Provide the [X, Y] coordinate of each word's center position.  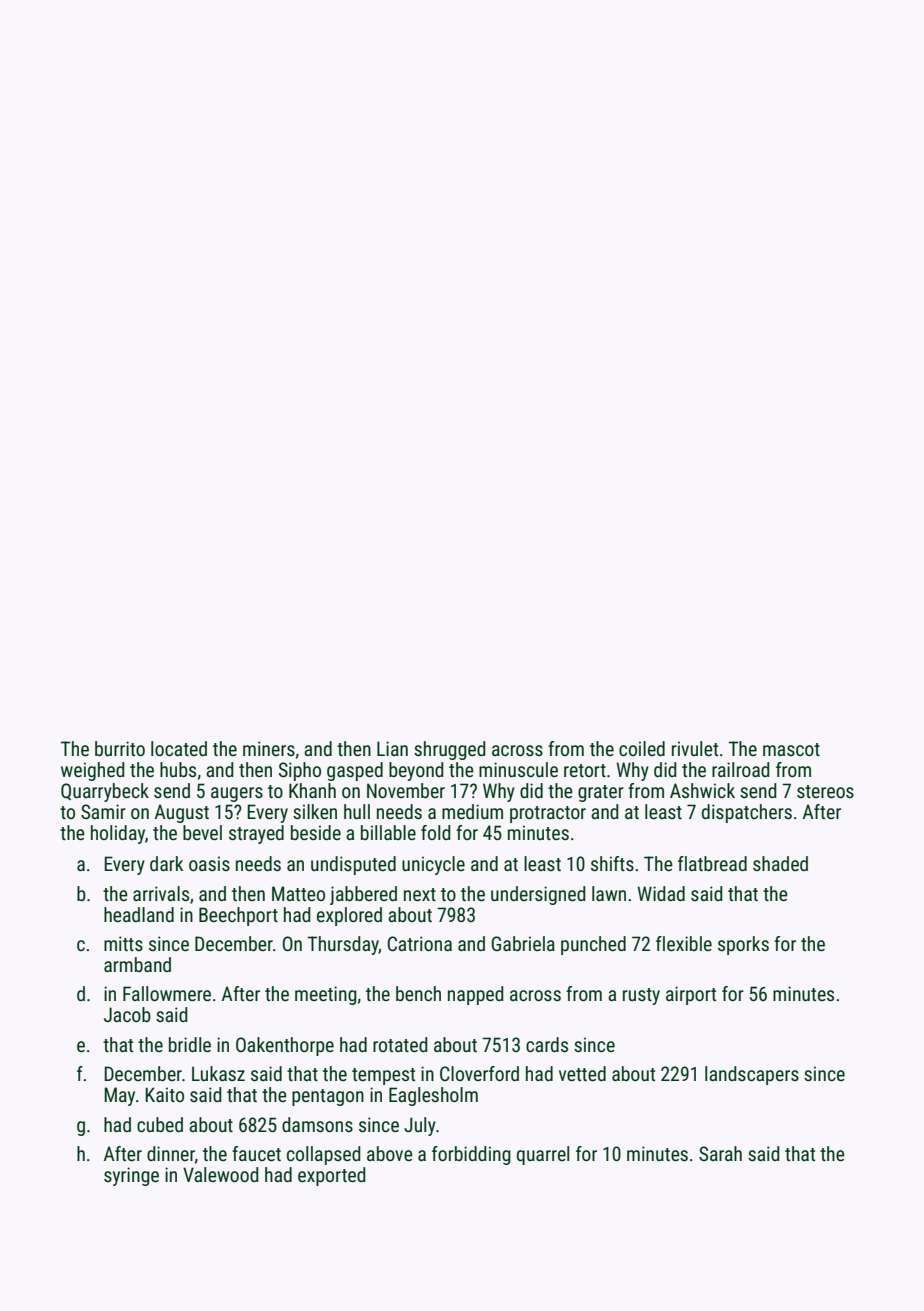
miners [269, 748]
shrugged [450, 750]
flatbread [712, 863]
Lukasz [218, 1073]
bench [418, 993]
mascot [791, 749]
